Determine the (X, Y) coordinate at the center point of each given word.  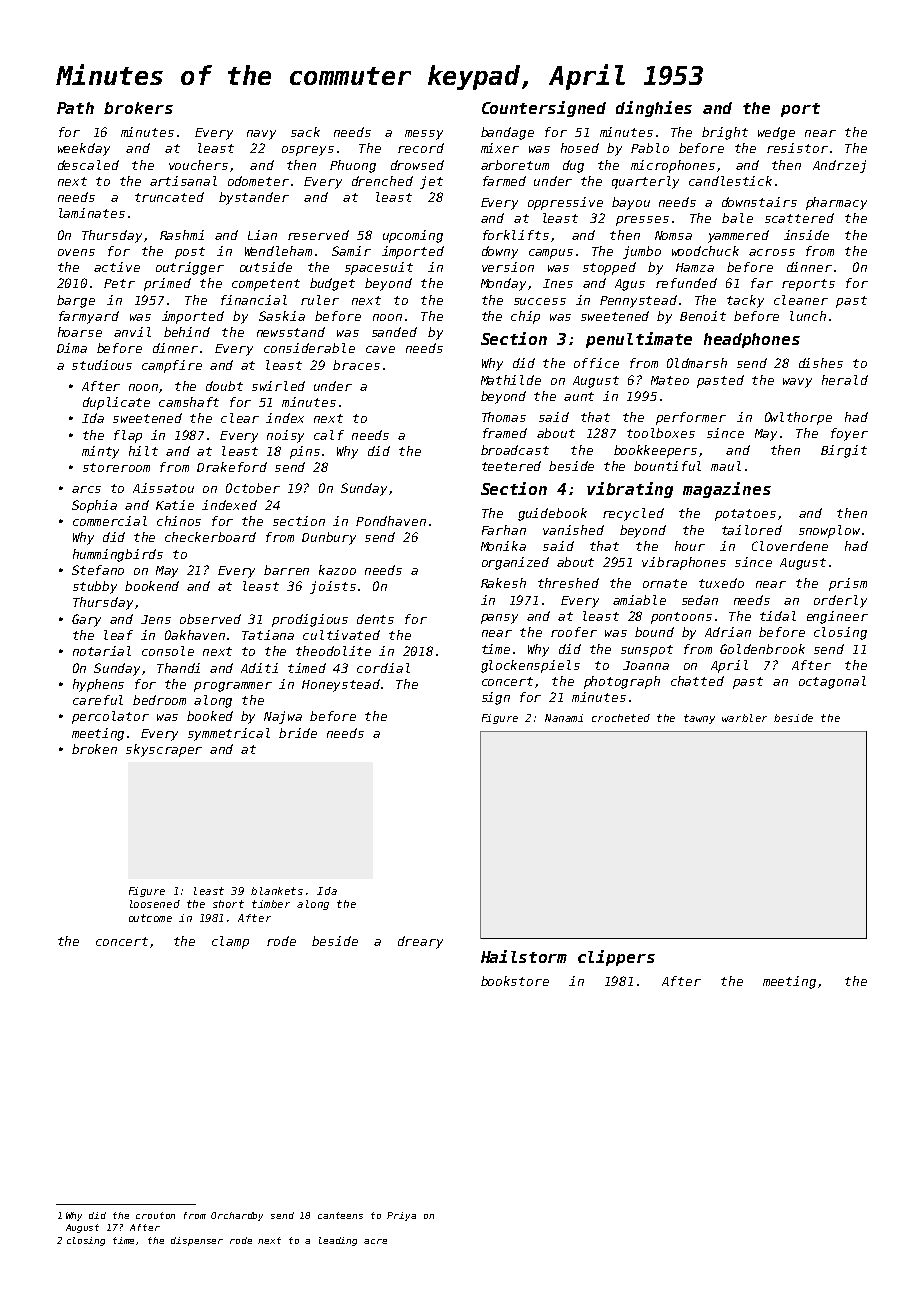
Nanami (564, 718)
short (228, 904)
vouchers (198, 165)
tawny (699, 719)
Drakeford (232, 467)
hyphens (98, 685)
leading (338, 1241)
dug (573, 166)
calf (329, 435)
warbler (744, 718)
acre (375, 1241)
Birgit (844, 451)
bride (298, 733)
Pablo (650, 148)
